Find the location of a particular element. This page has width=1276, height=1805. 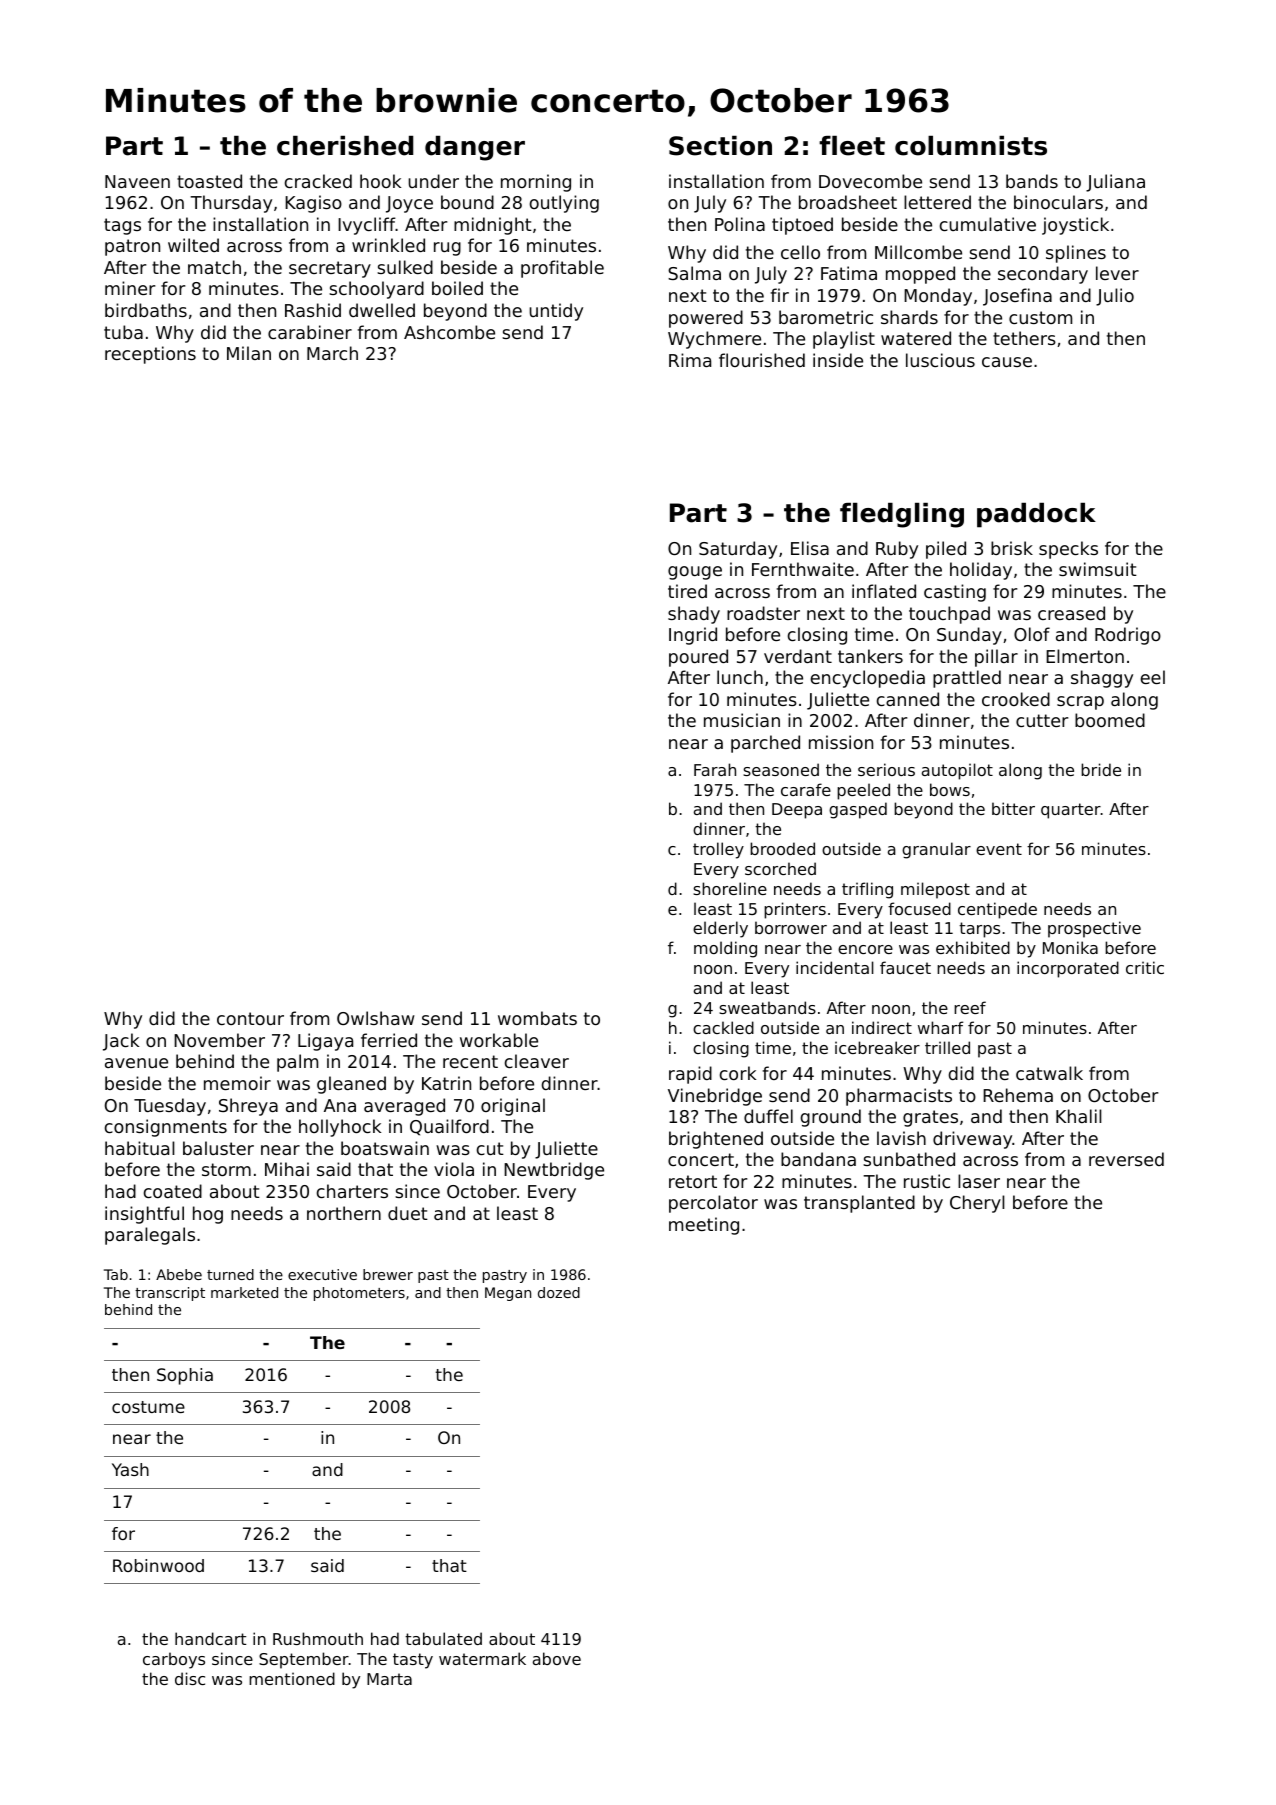

Naveen is located at coordinates (137, 181).
